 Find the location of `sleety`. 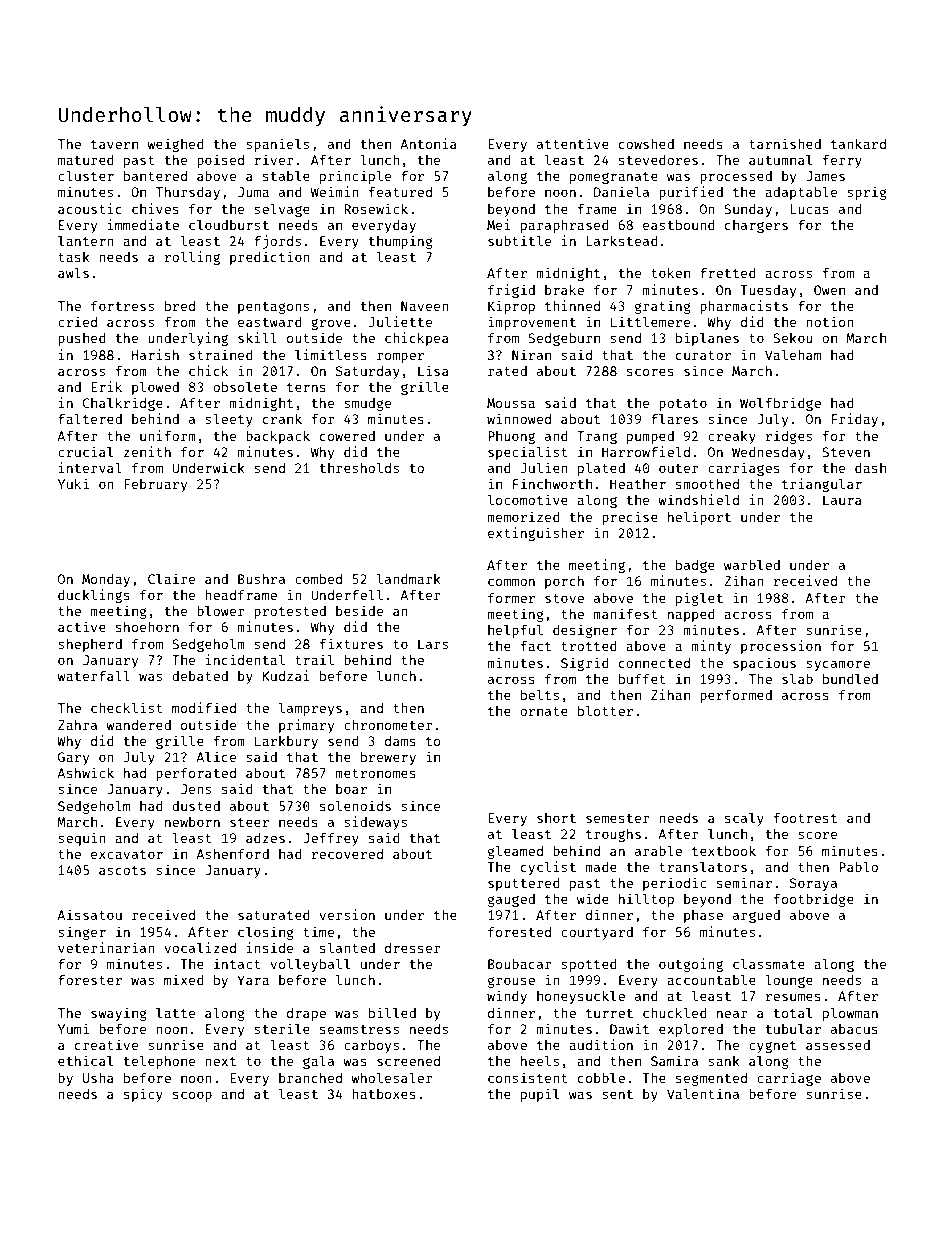

sleety is located at coordinates (229, 420).
